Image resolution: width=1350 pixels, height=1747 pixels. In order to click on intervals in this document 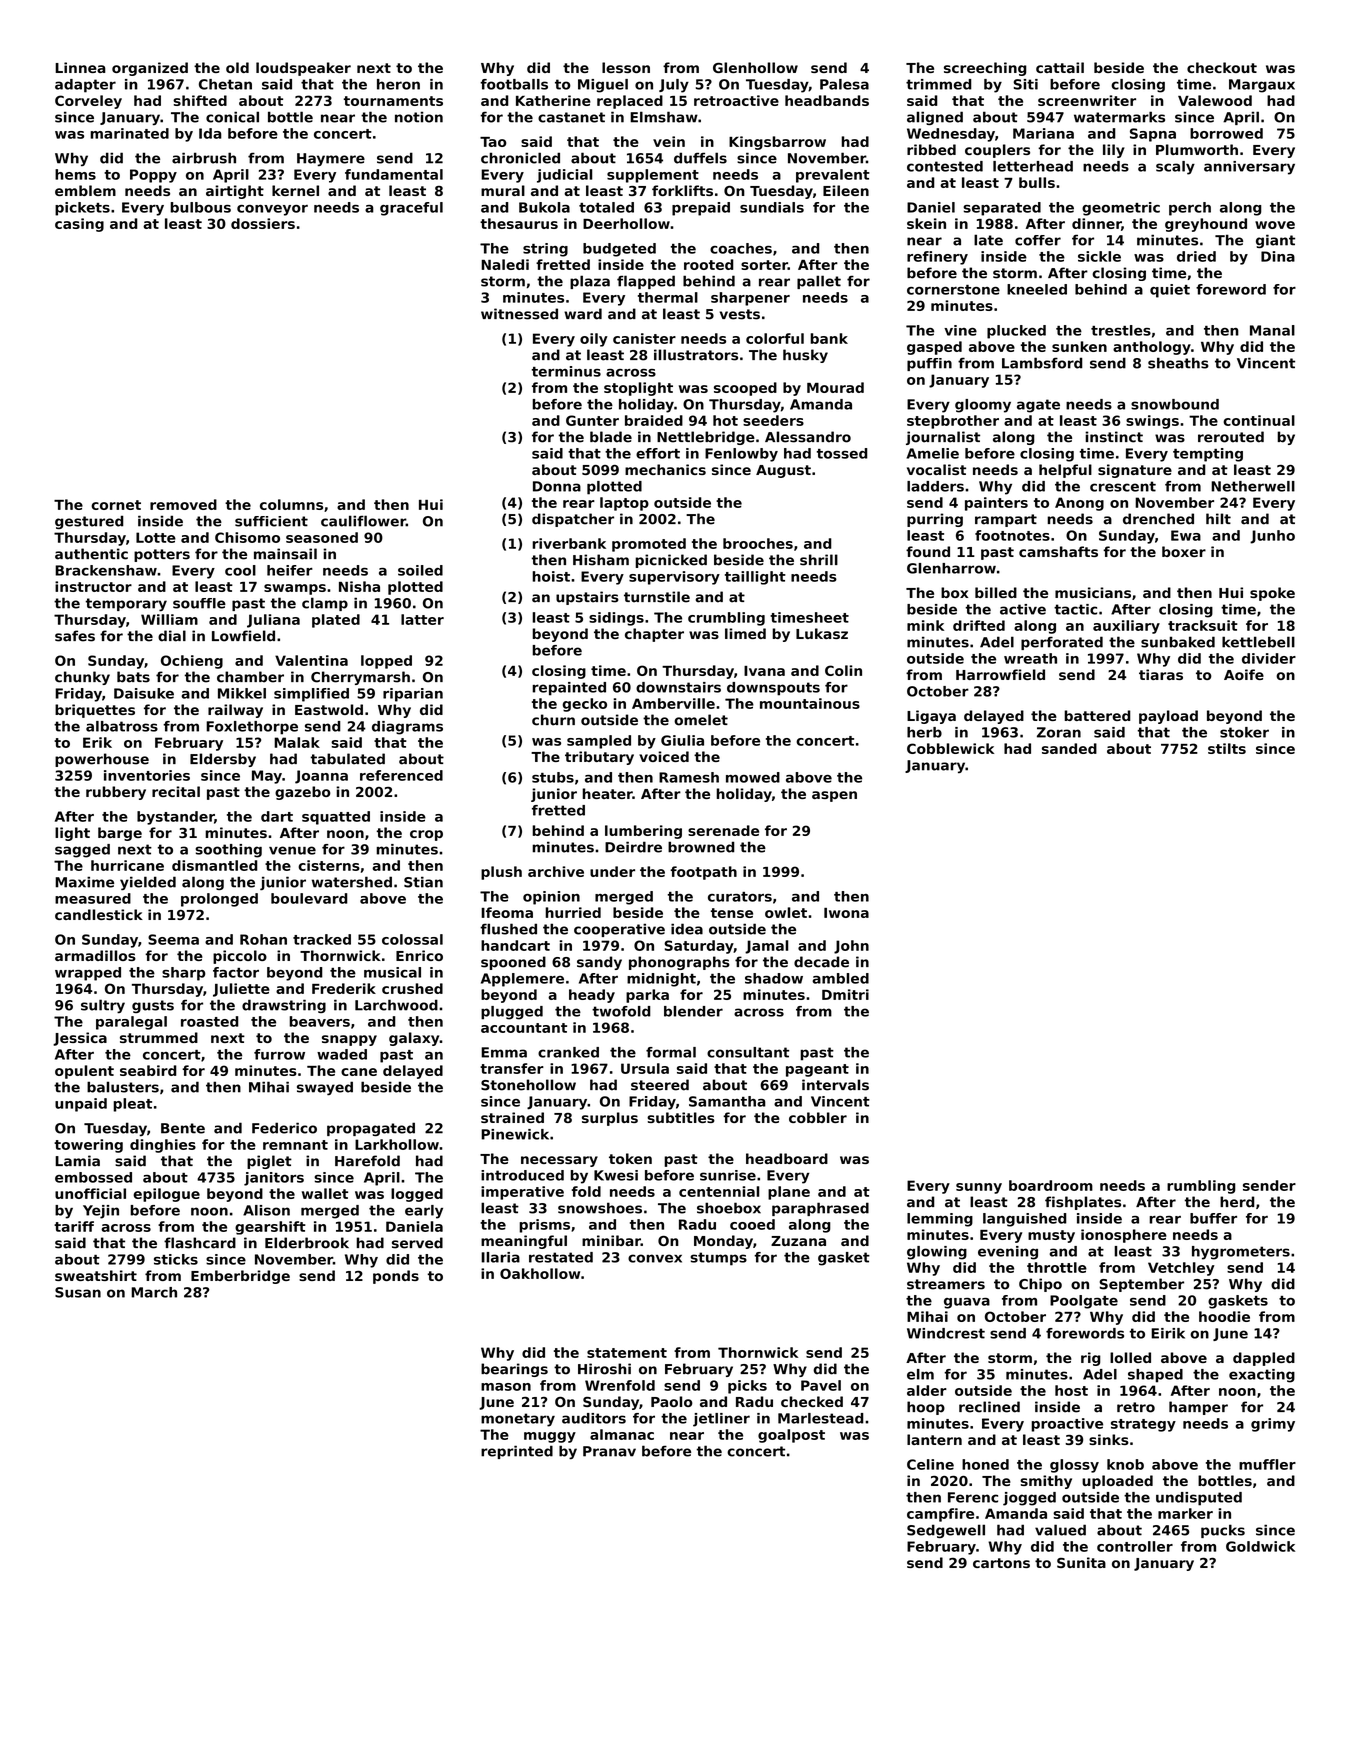, I will do `click(835, 1085)`.
